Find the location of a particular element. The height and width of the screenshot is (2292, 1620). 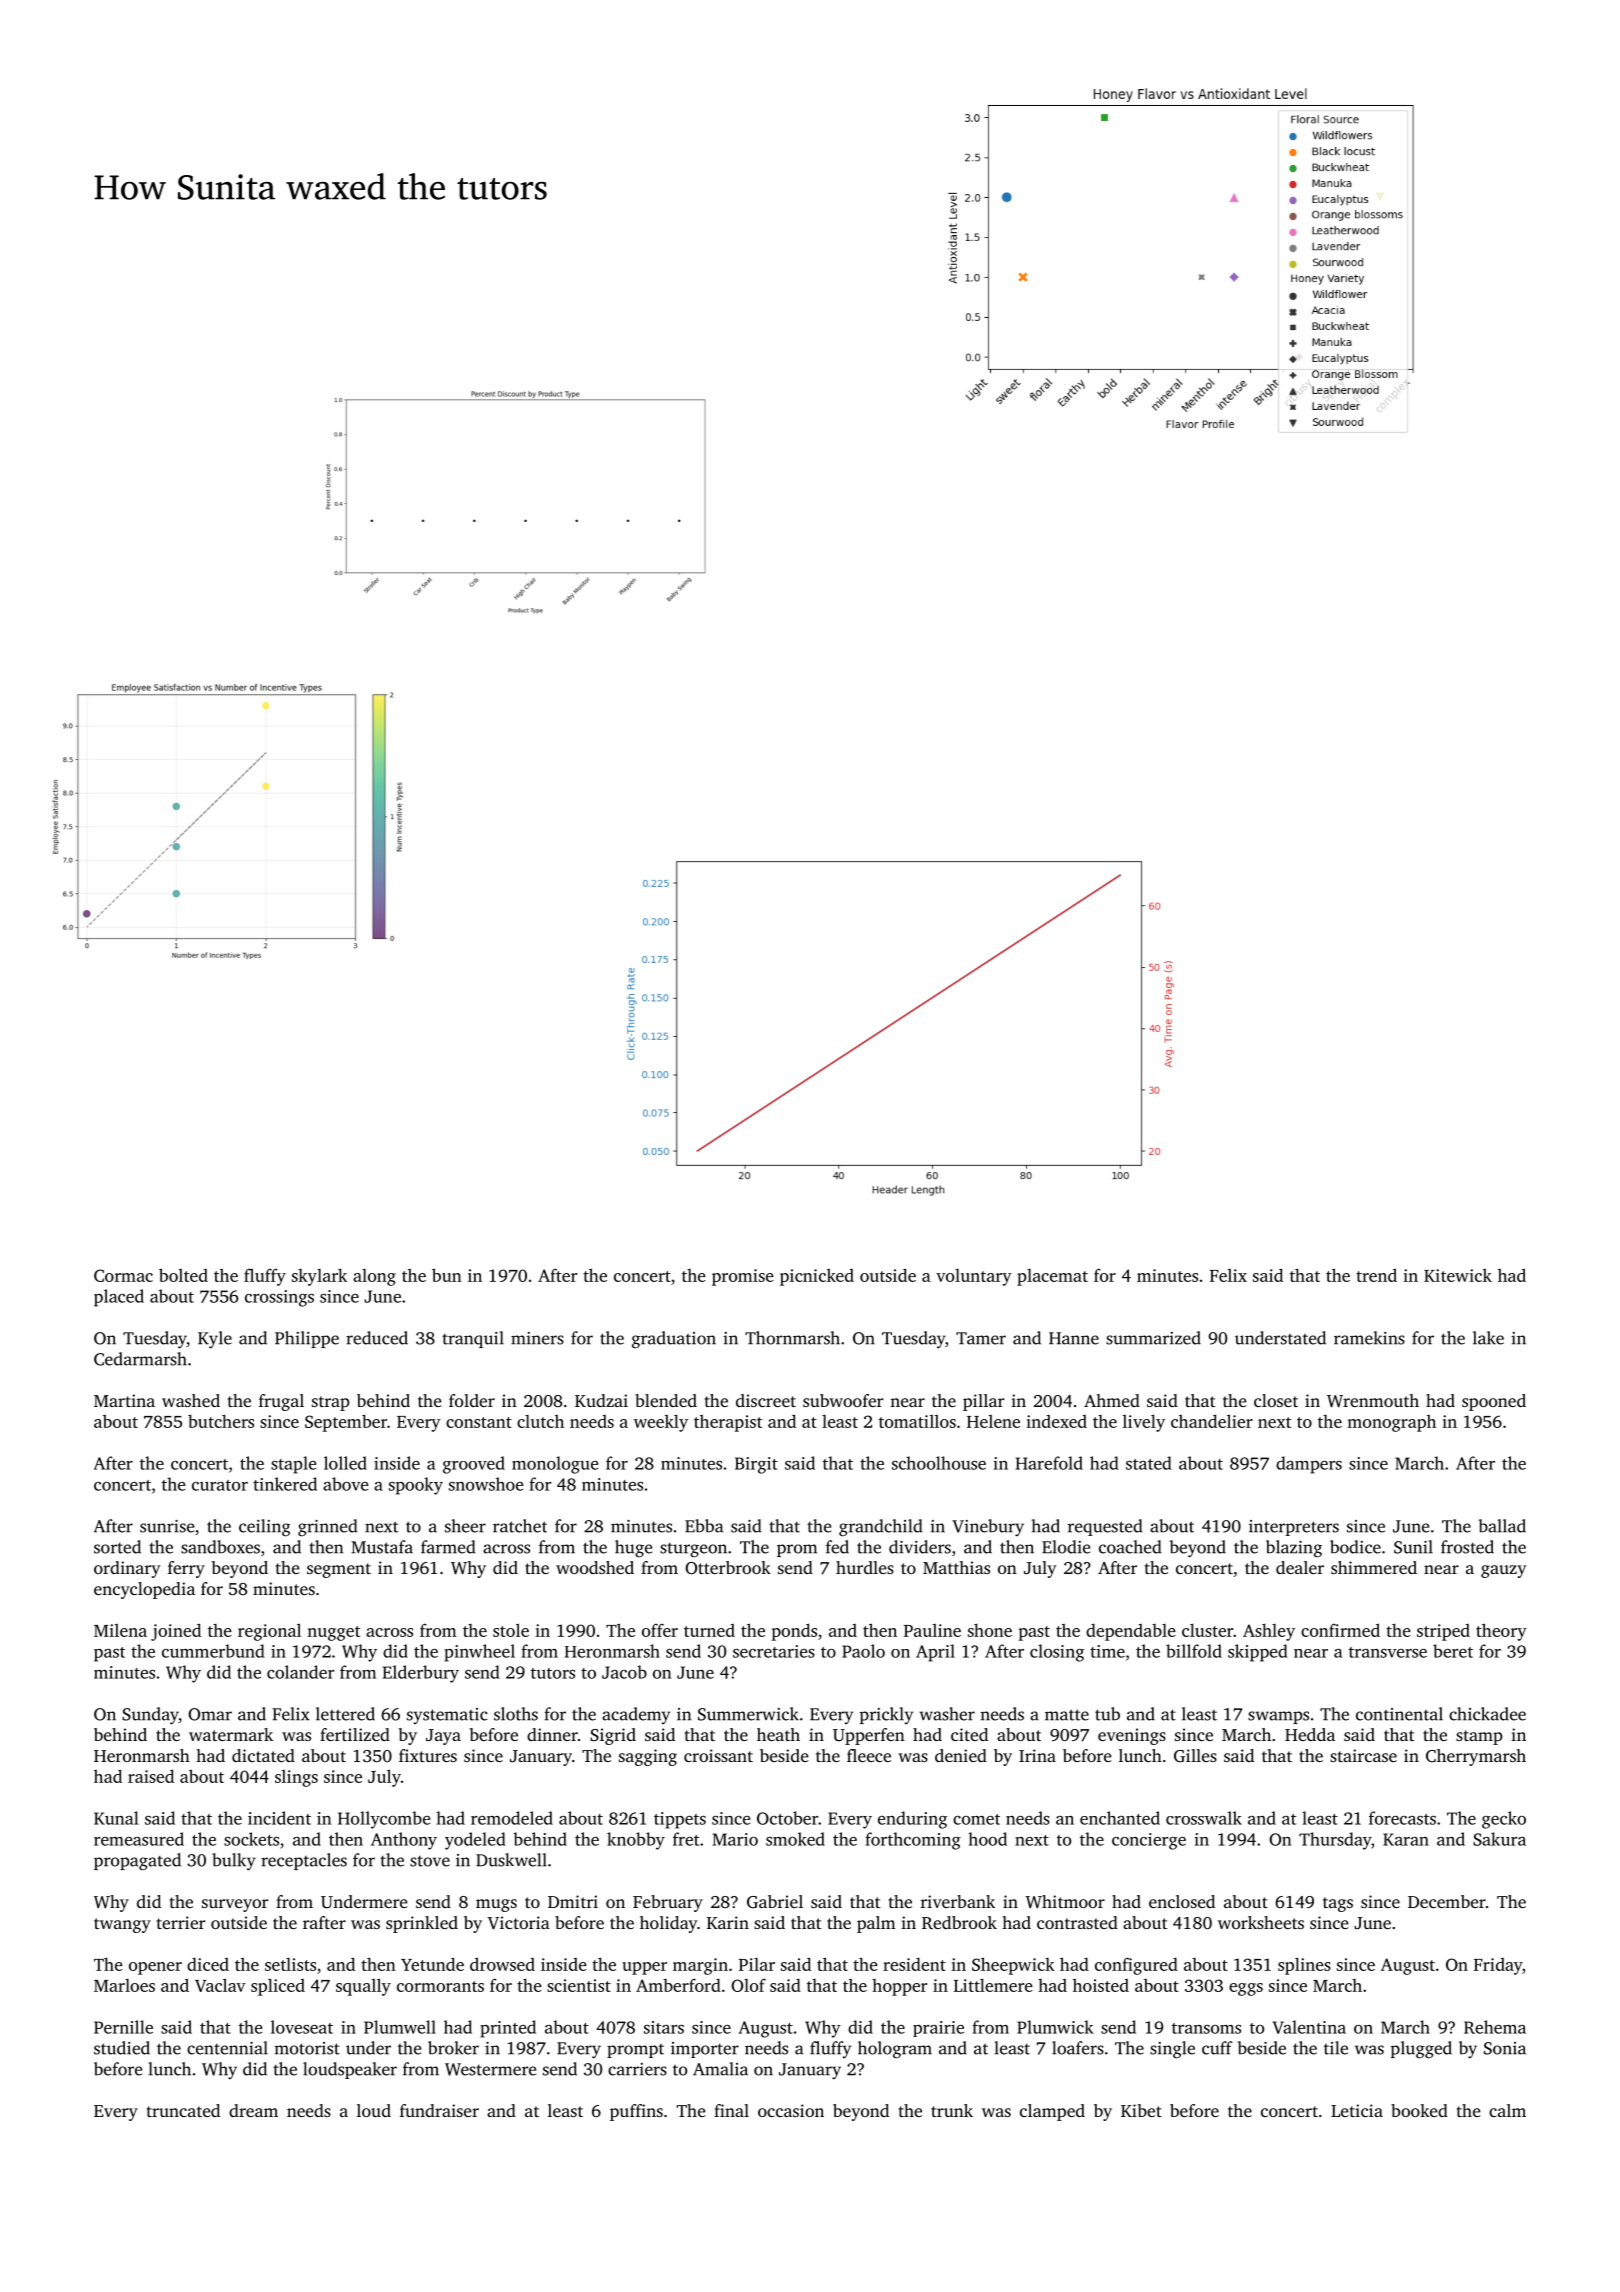

puffins is located at coordinates (636, 2112).
